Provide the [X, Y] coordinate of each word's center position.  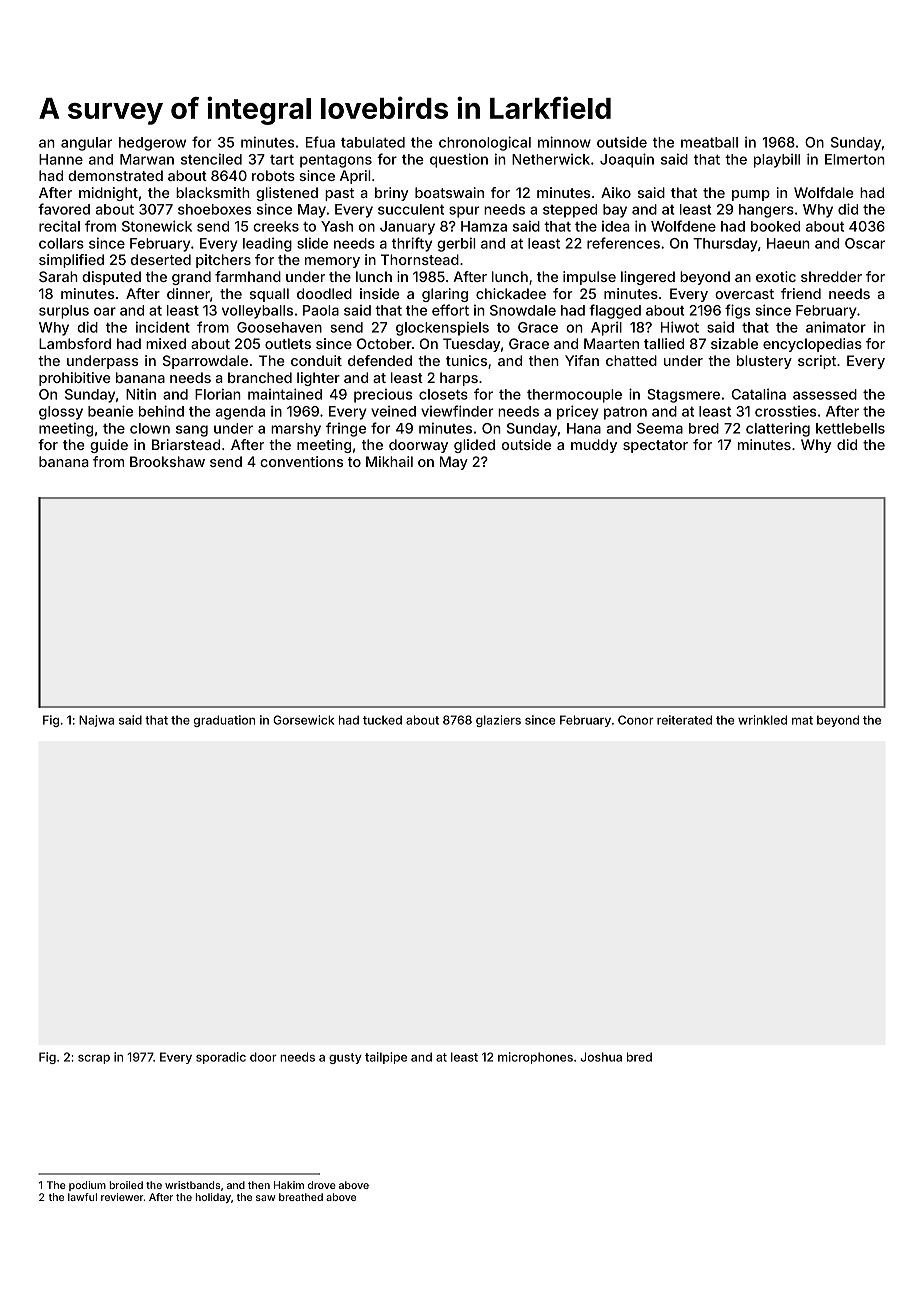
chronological [485, 143]
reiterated [684, 720]
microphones [535, 1058]
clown [150, 428]
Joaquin [627, 160]
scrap [94, 1059]
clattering [778, 429]
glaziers [498, 721]
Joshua [601, 1057]
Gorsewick [303, 720]
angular [86, 144]
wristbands [192, 1185]
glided [474, 446]
